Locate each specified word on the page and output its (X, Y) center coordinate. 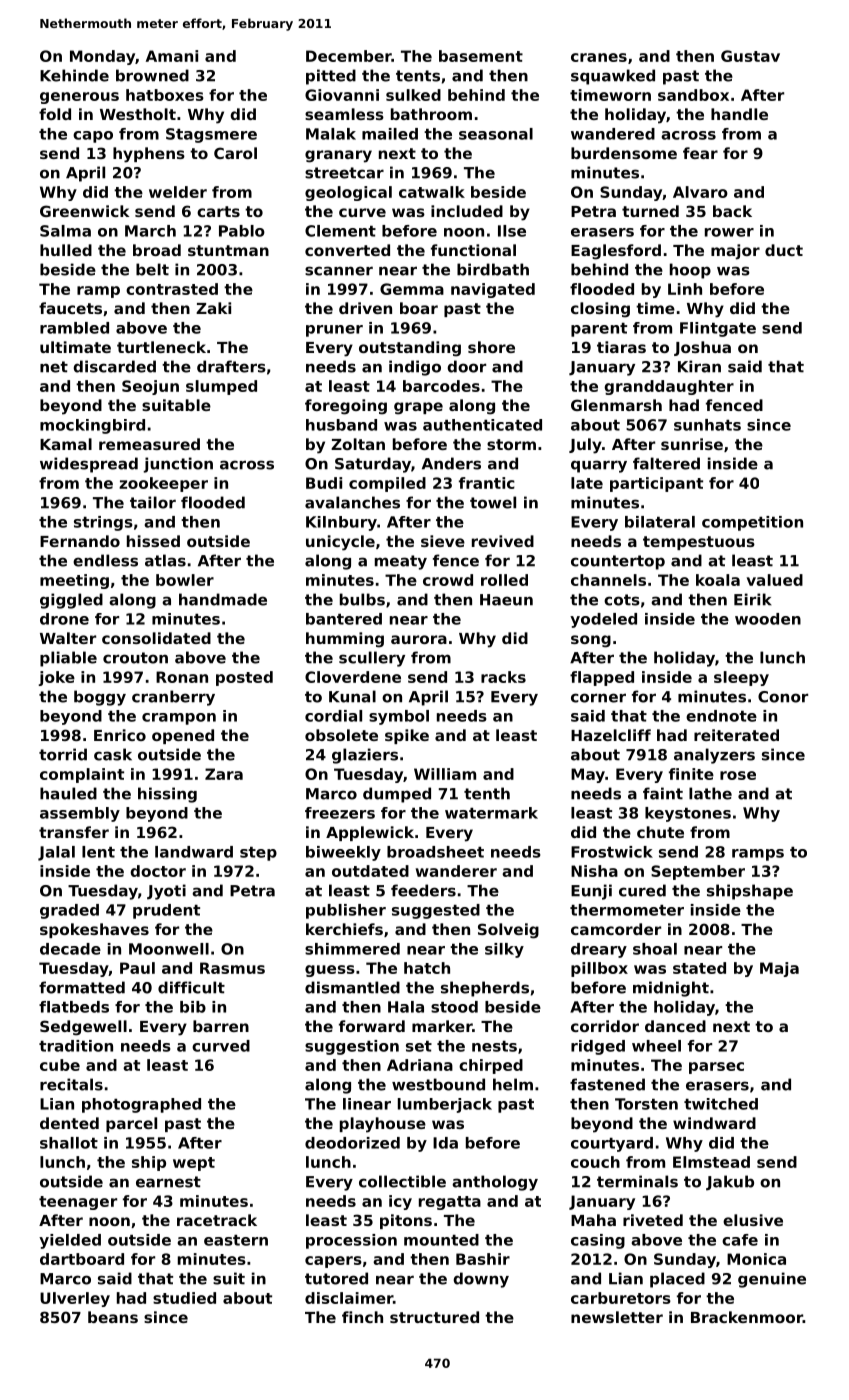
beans (113, 1317)
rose (738, 775)
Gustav (750, 56)
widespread (89, 465)
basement (481, 56)
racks (503, 677)
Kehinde (74, 75)
